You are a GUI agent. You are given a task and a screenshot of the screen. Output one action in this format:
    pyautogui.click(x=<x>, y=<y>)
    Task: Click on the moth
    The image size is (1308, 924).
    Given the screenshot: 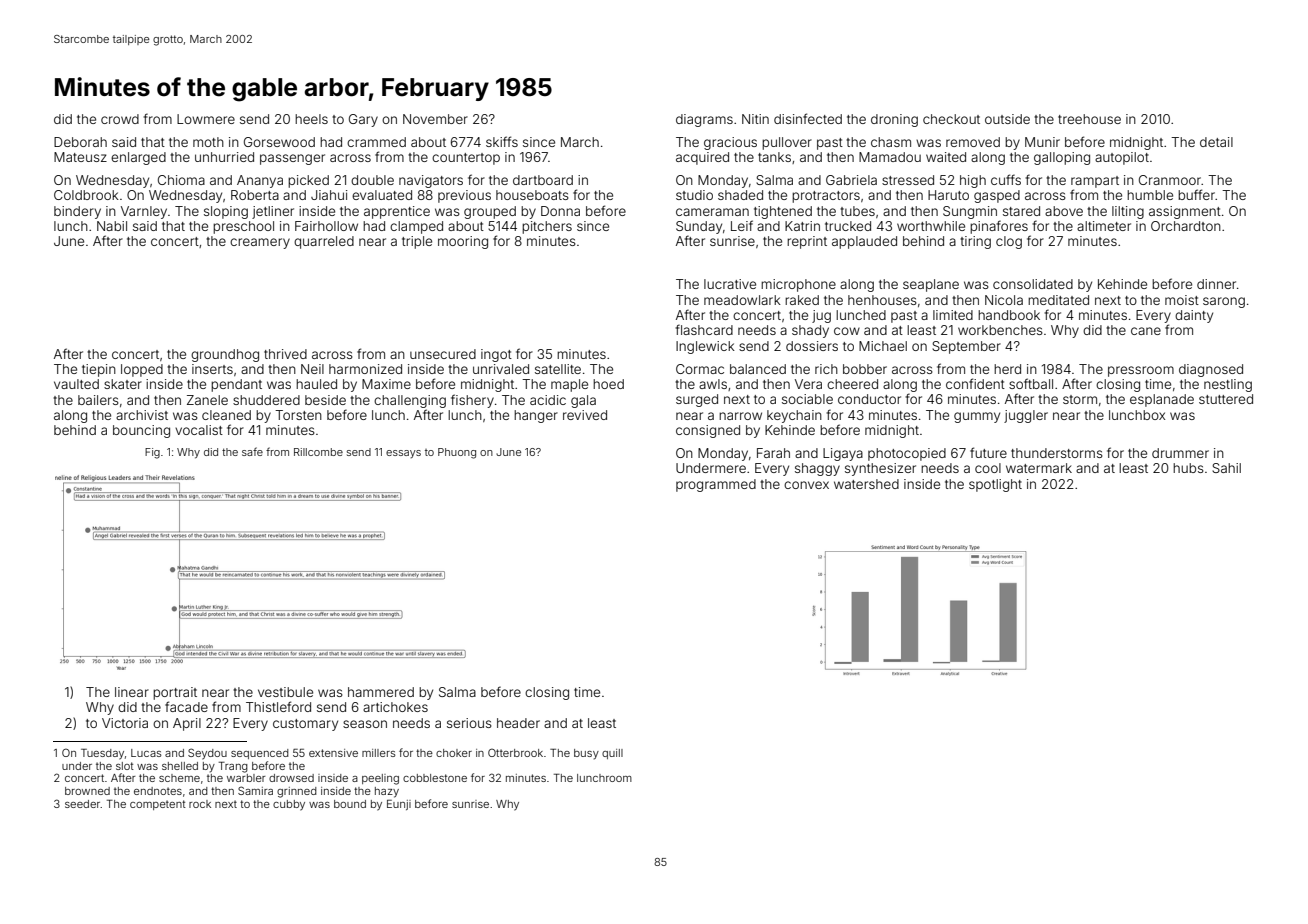 What is the action you would take?
    pyautogui.click(x=208, y=142)
